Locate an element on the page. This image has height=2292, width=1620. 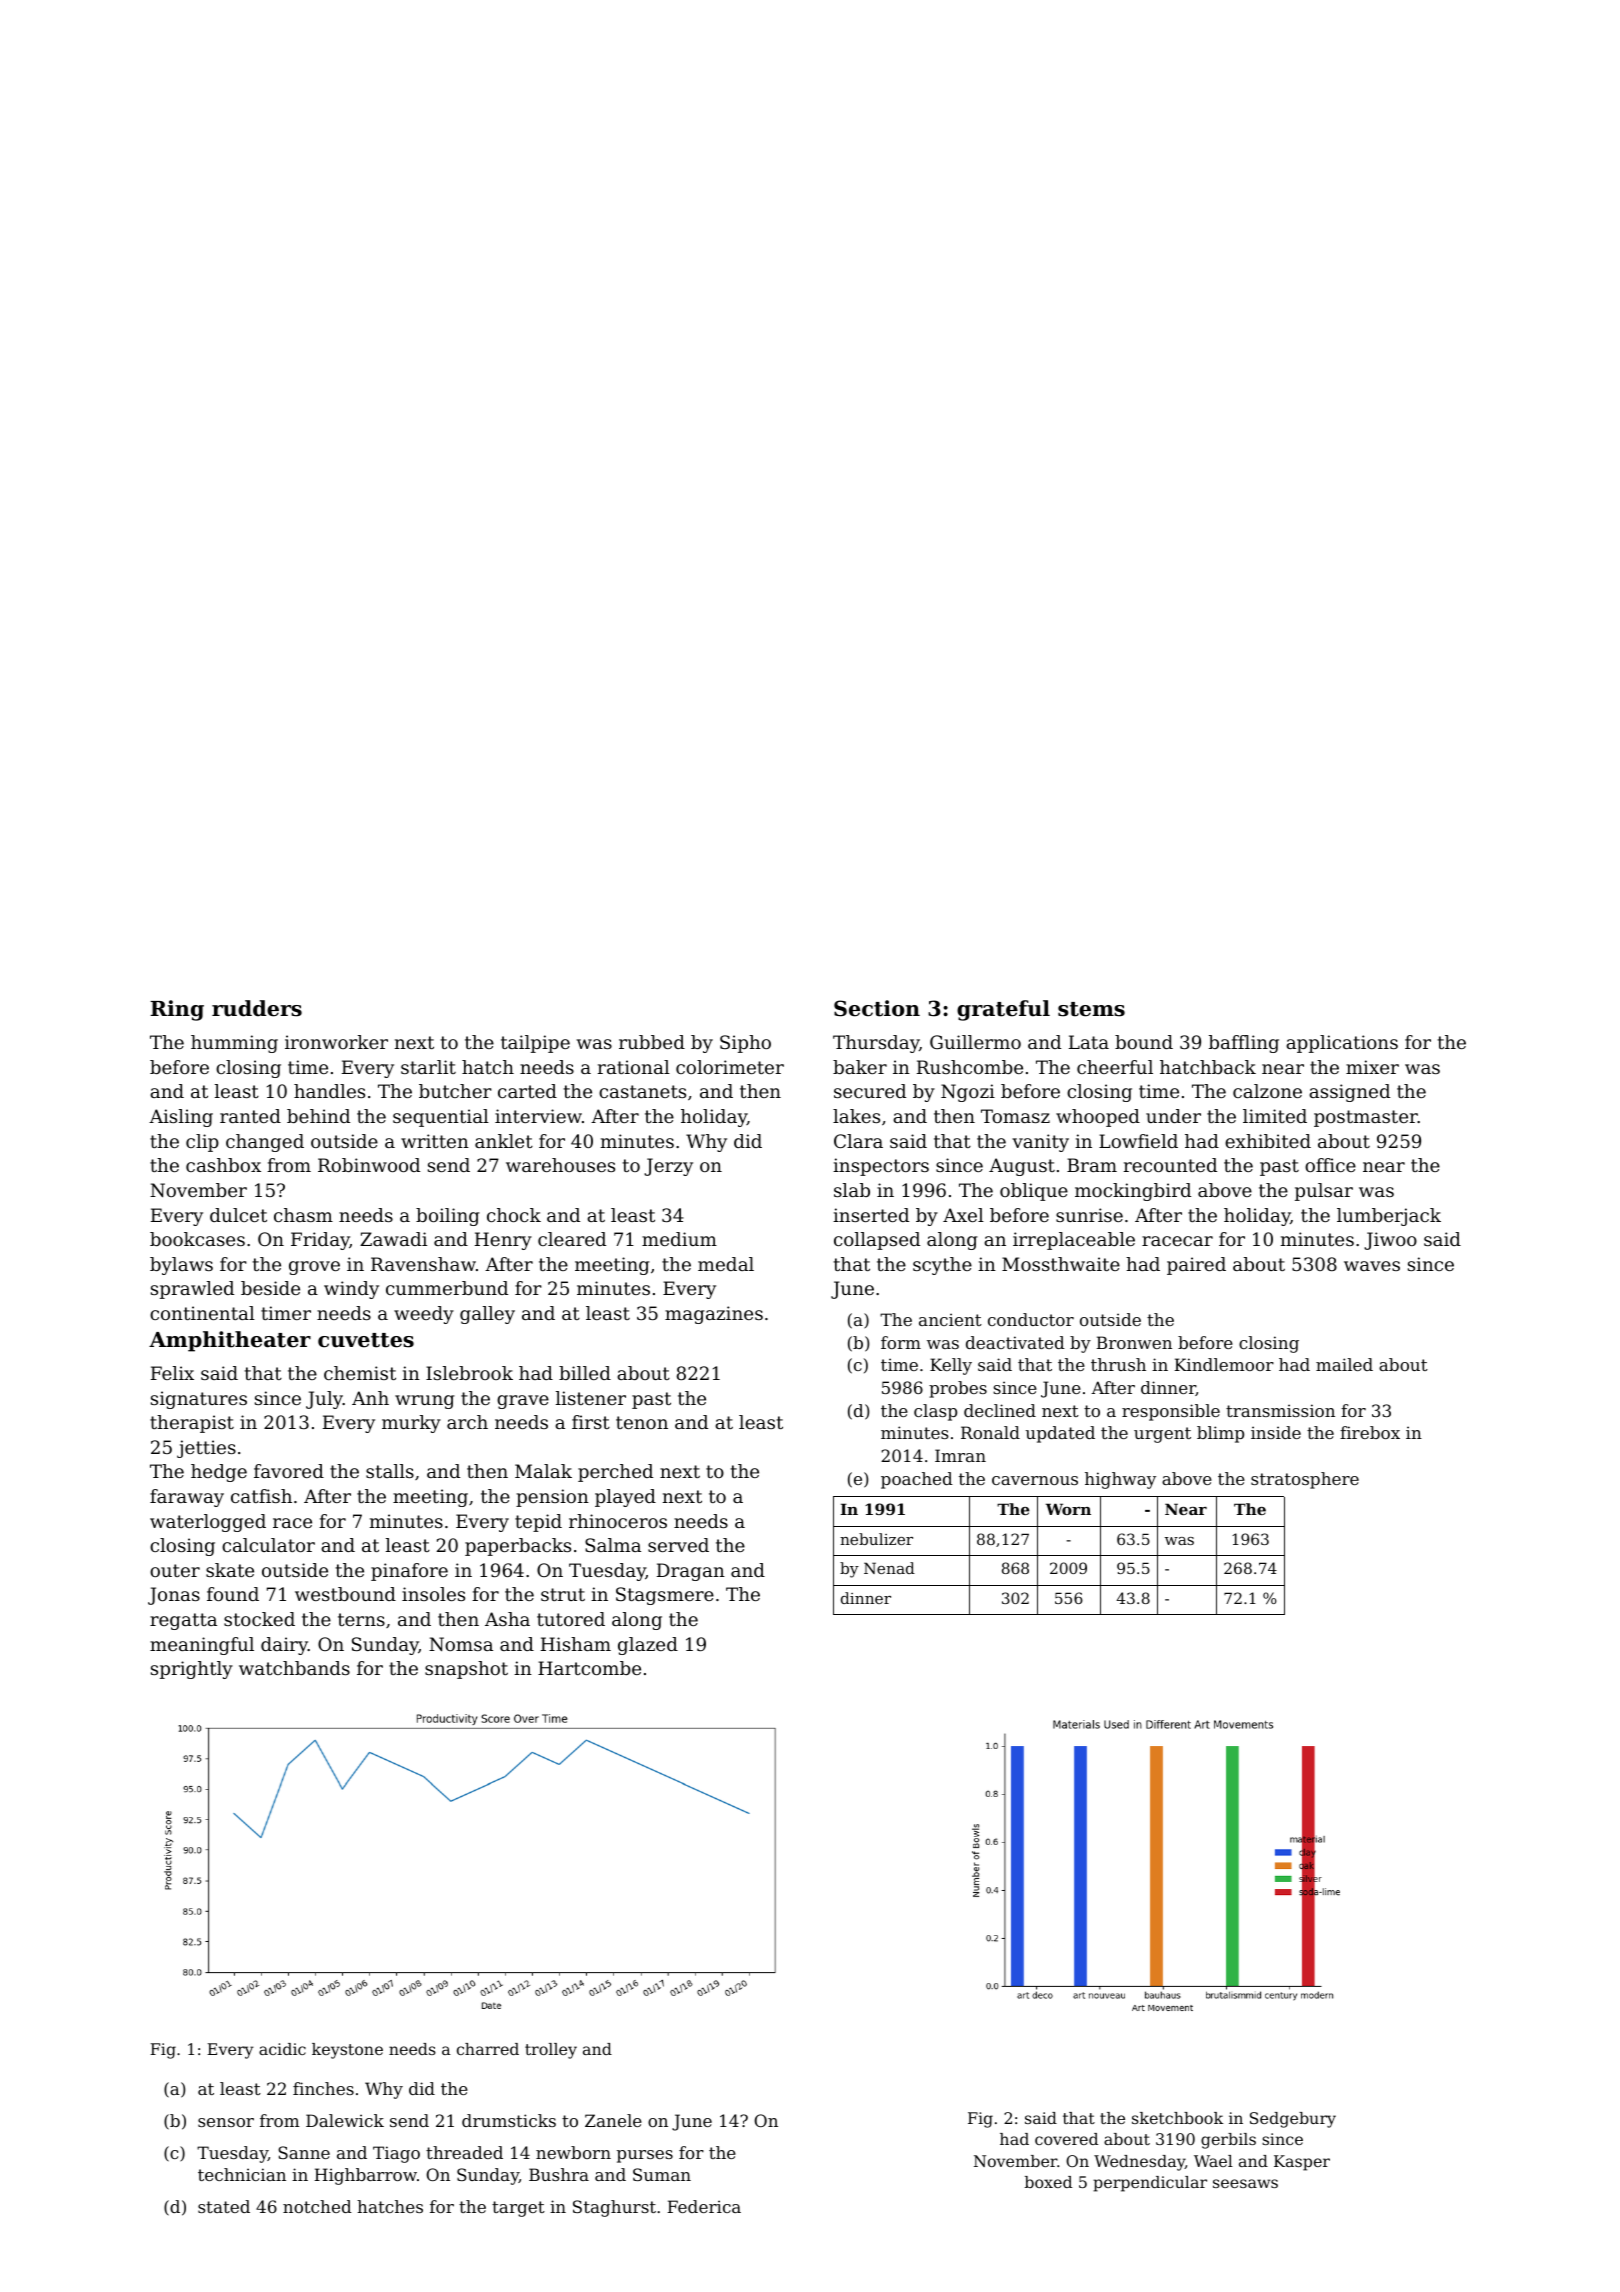
tailpipe is located at coordinates (535, 1044).
